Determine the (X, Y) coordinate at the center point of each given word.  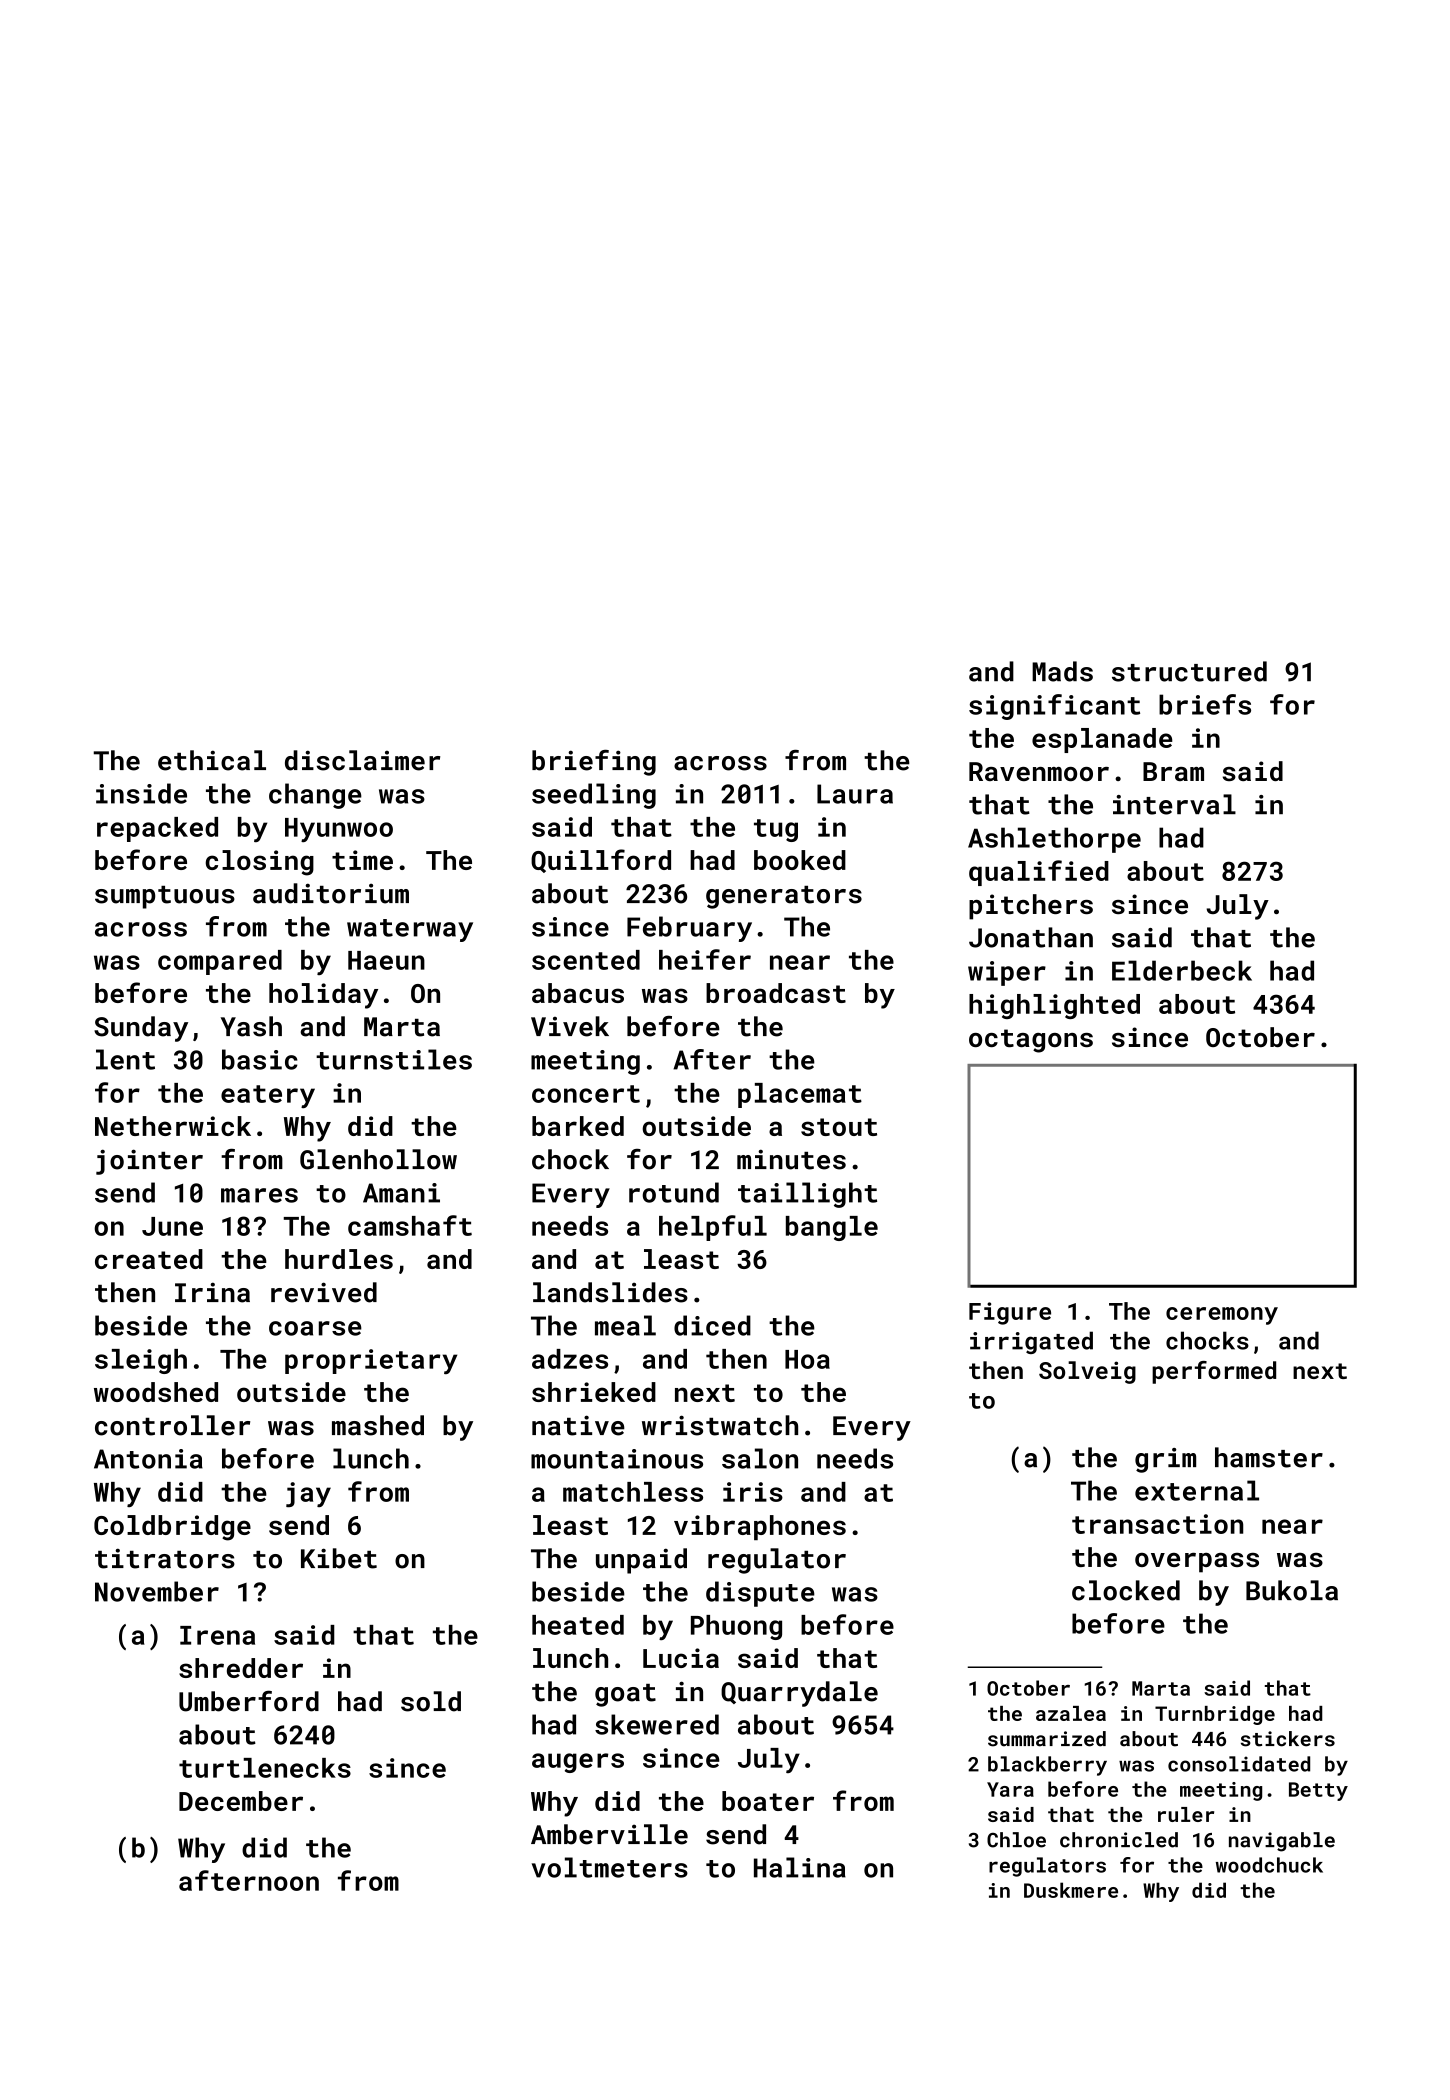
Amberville (609, 1834)
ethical (212, 760)
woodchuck (1269, 1865)
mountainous (617, 1459)
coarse (315, 1328)
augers (578, 1763)
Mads (1062, 671)
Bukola (1292, 1590)
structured (1189, 671)
